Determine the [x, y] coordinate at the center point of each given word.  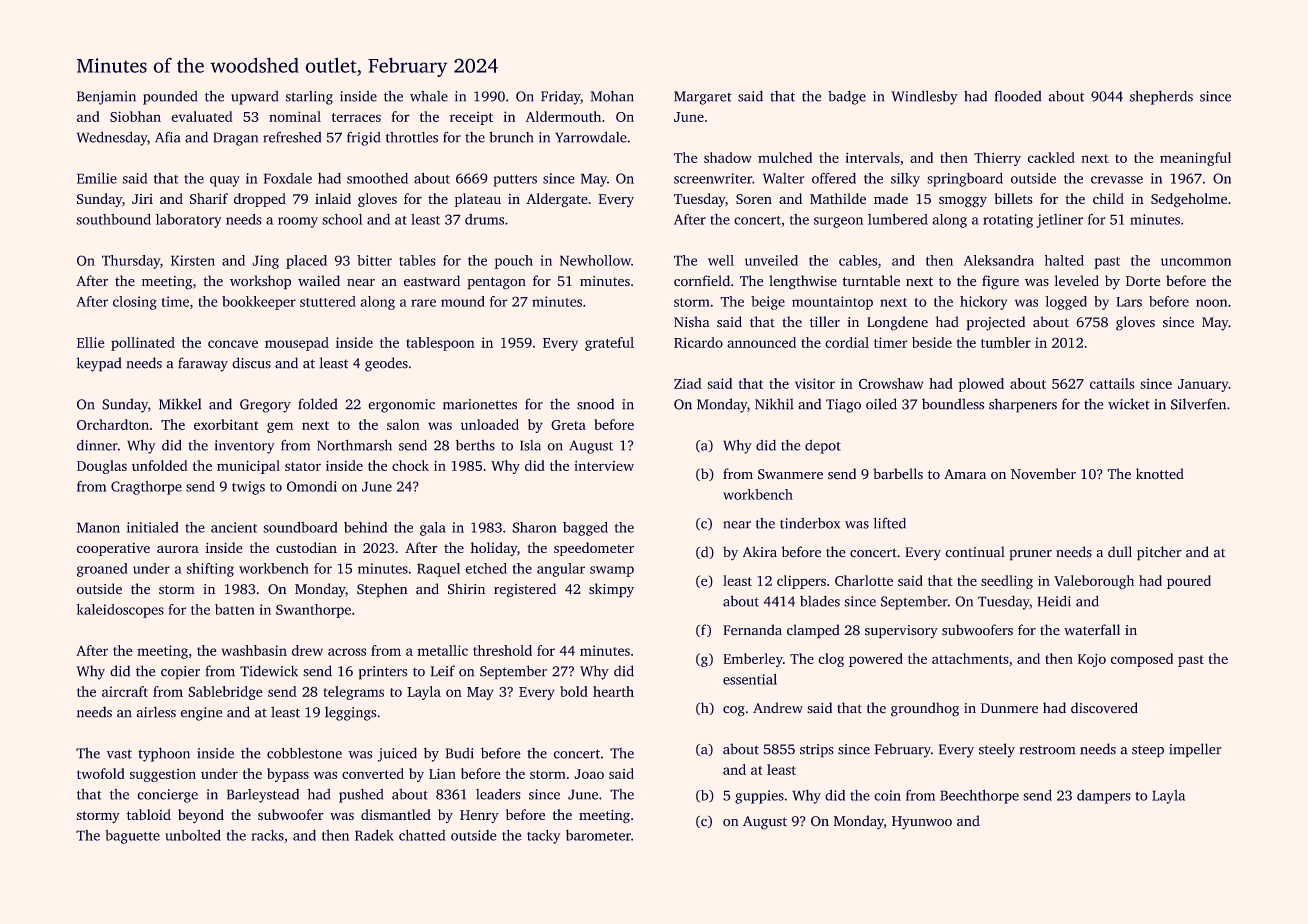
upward [254, 98]
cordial [847, 342]
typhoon [164, 755]
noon [1211, 303]
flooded [1018, 96]
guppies [759, 797]
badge [847, 98]
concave [233, 344]
